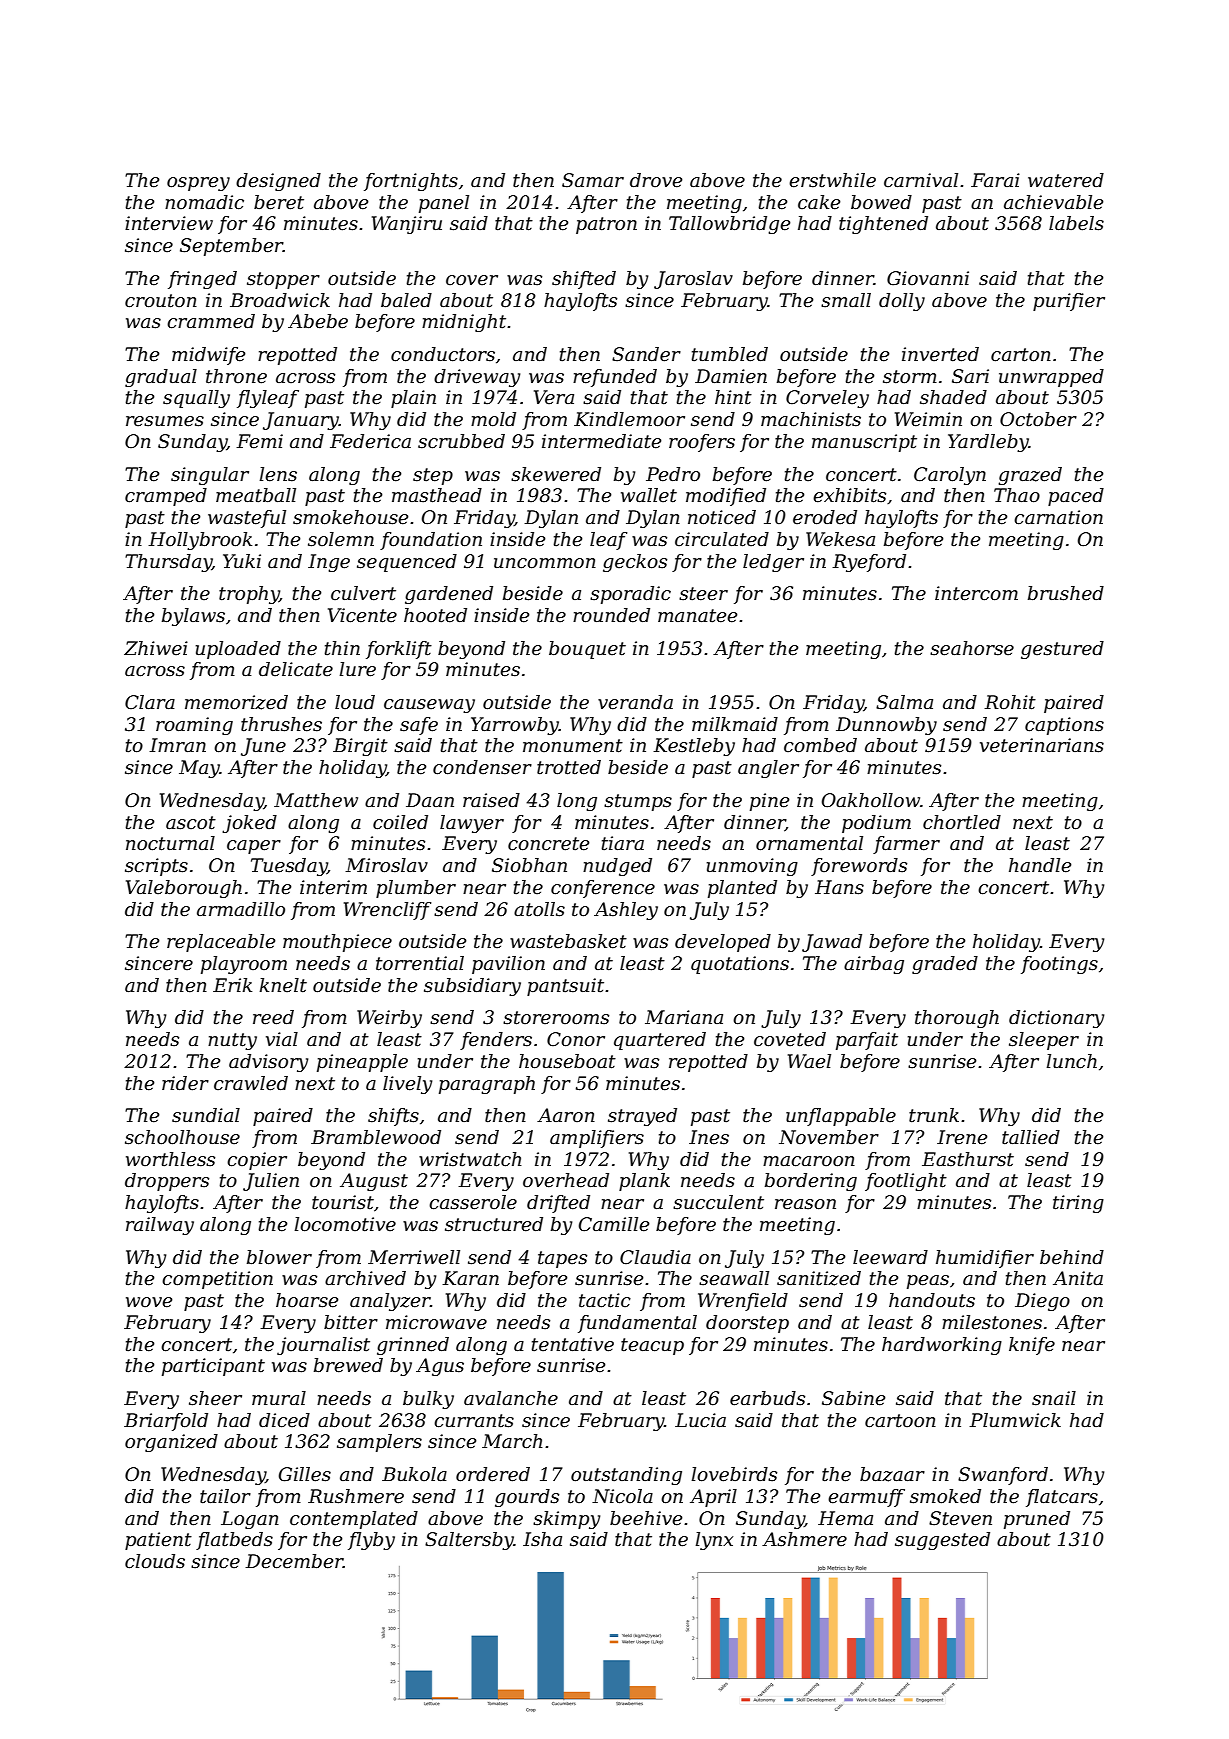  I want to click on refunded, so click(615, 378).
